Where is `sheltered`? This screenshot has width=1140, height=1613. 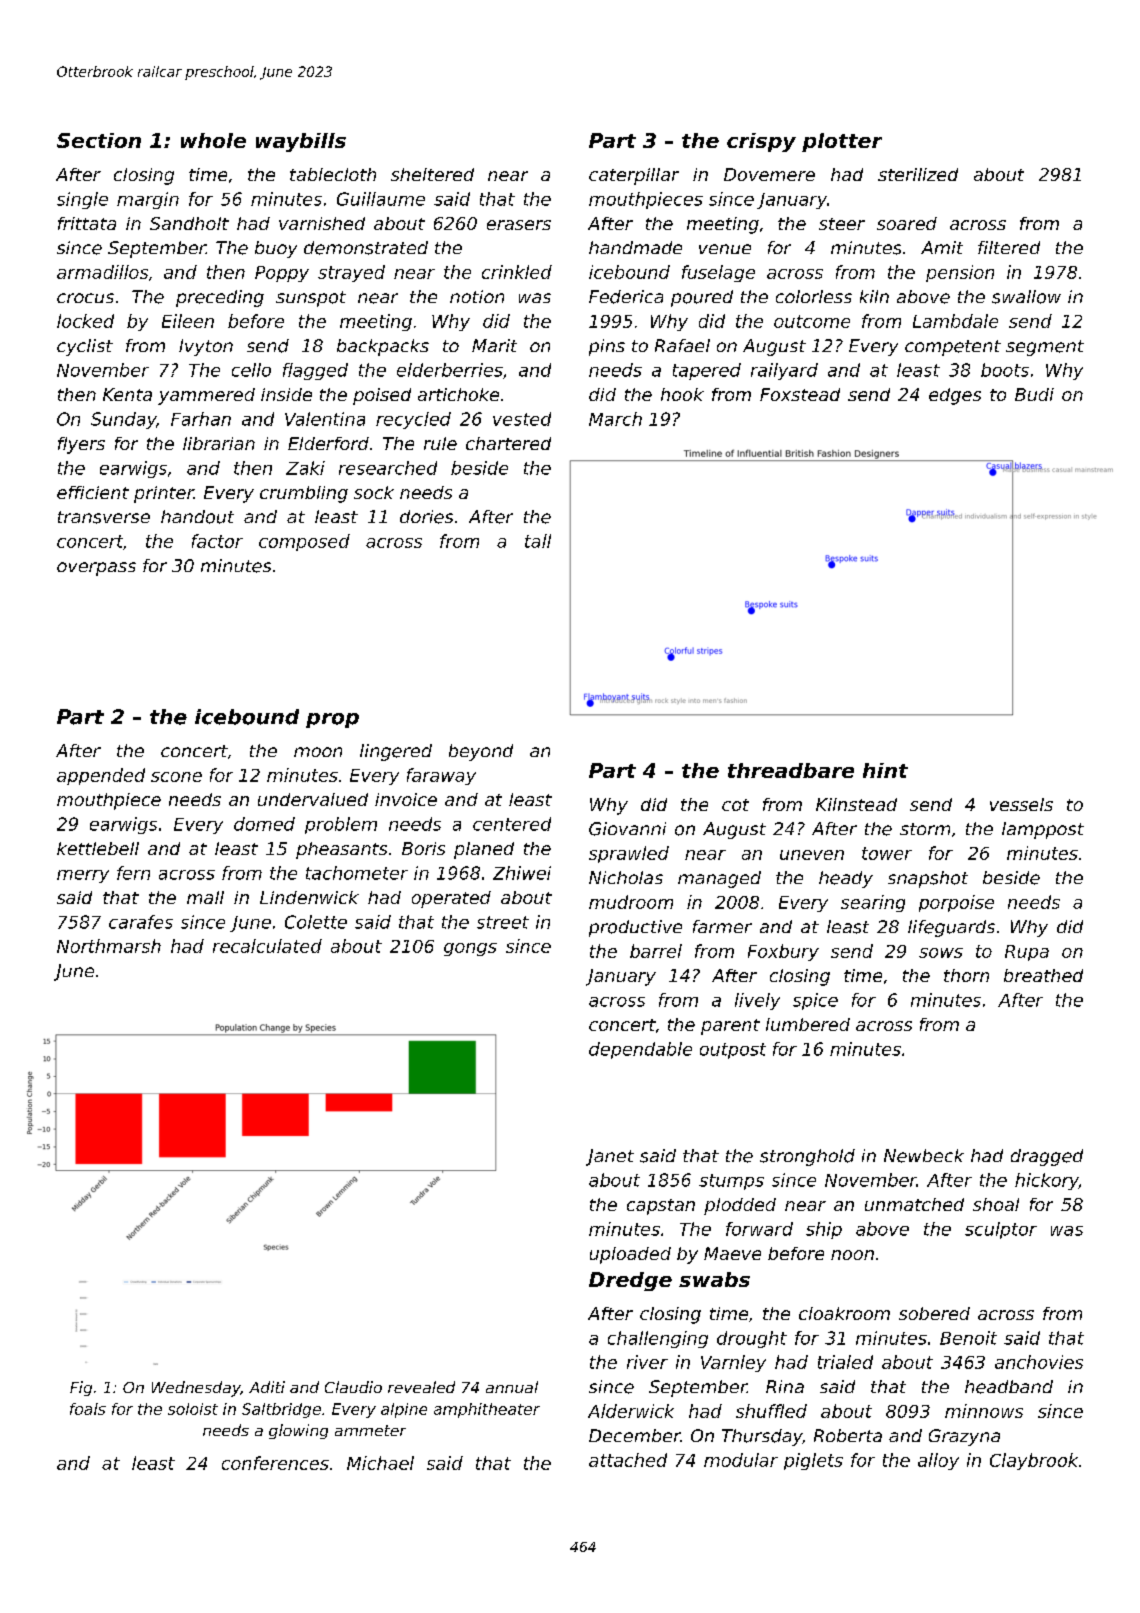
sheltered is located at coordinates (432, 174).
